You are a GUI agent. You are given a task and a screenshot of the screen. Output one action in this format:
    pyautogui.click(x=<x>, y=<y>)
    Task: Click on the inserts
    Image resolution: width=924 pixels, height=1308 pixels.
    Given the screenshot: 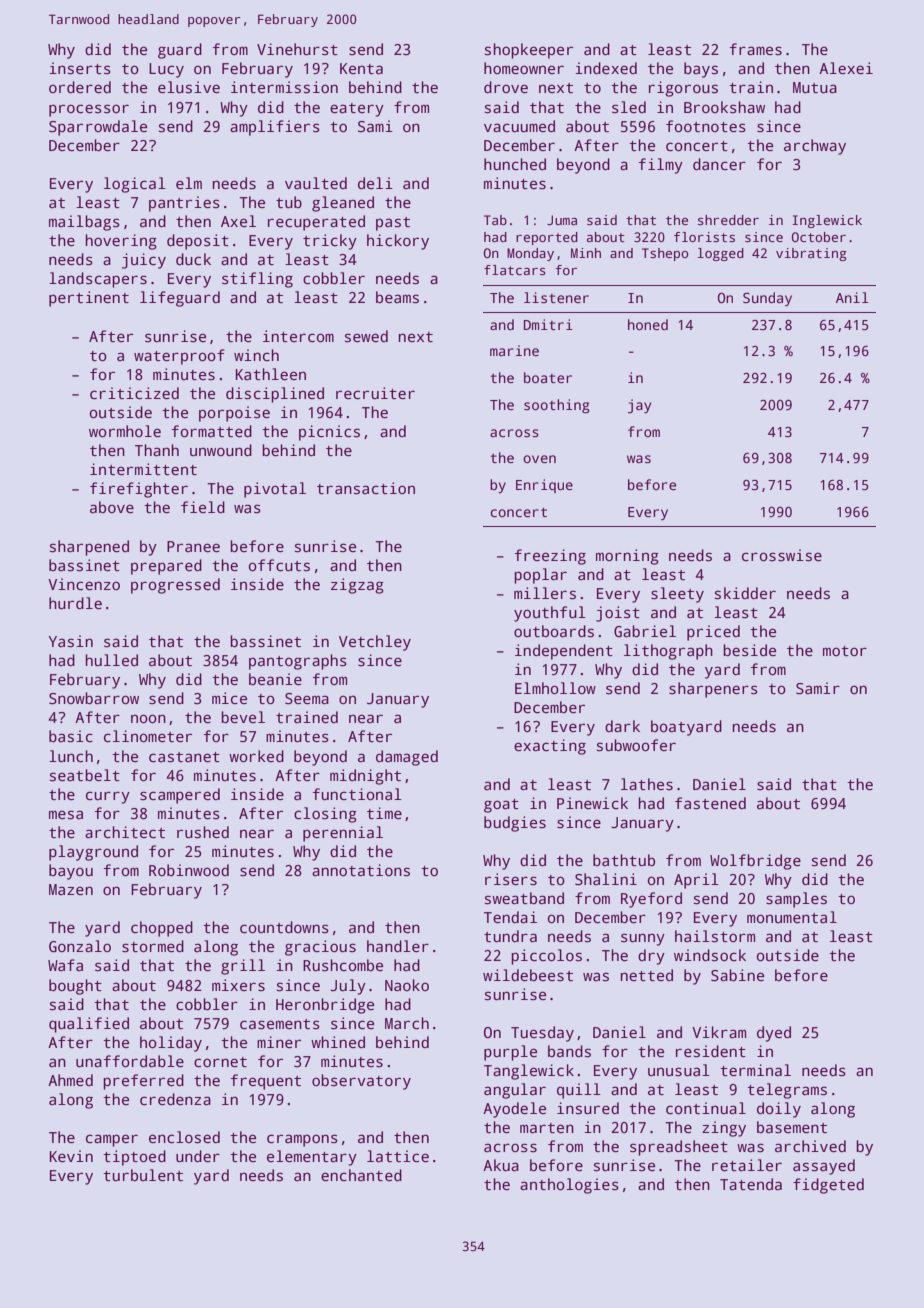 What is the action you would take?
    pyautogui.click(x=80, y=68)
